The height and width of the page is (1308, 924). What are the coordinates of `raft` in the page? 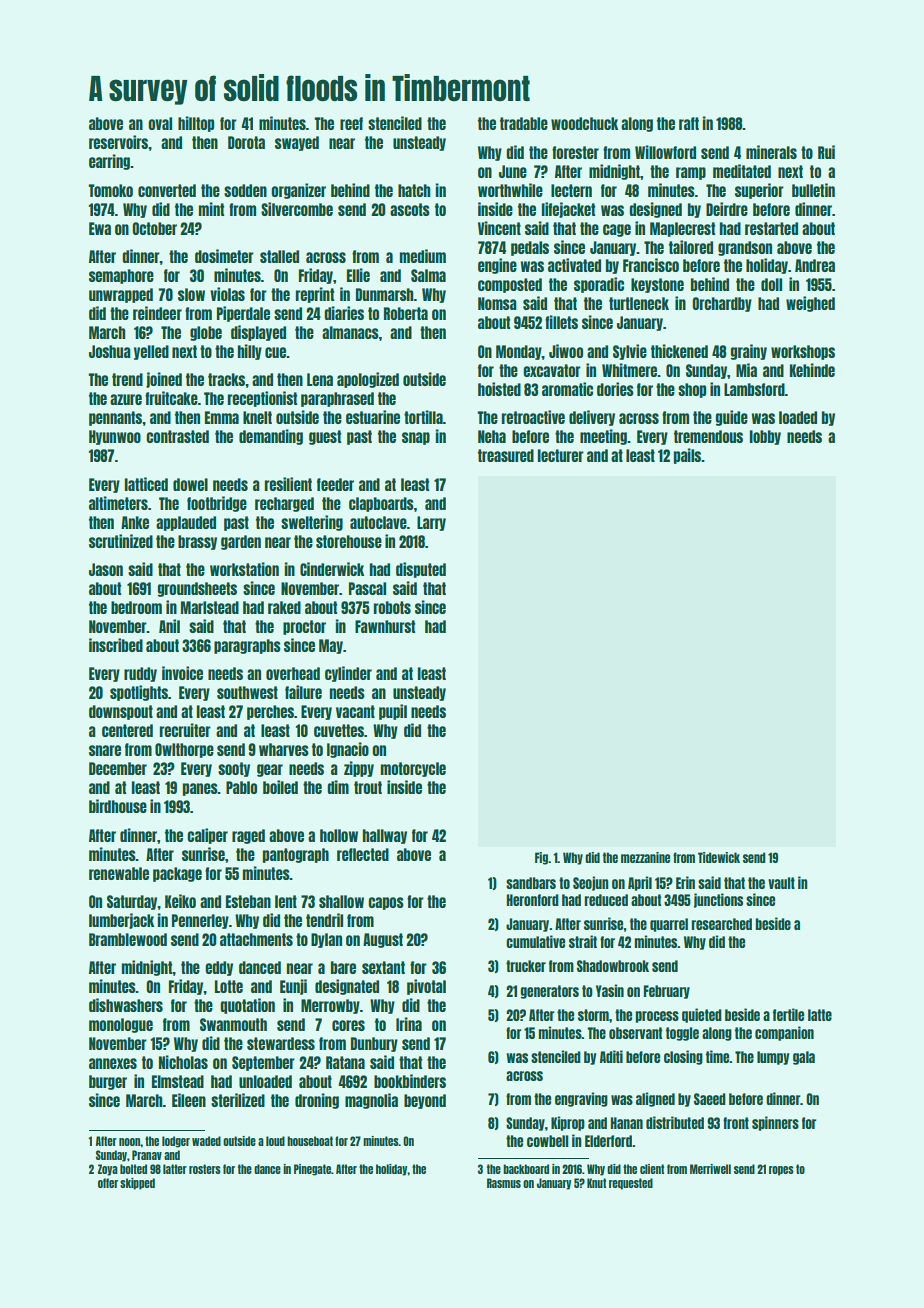 It's located at (689, 123).
